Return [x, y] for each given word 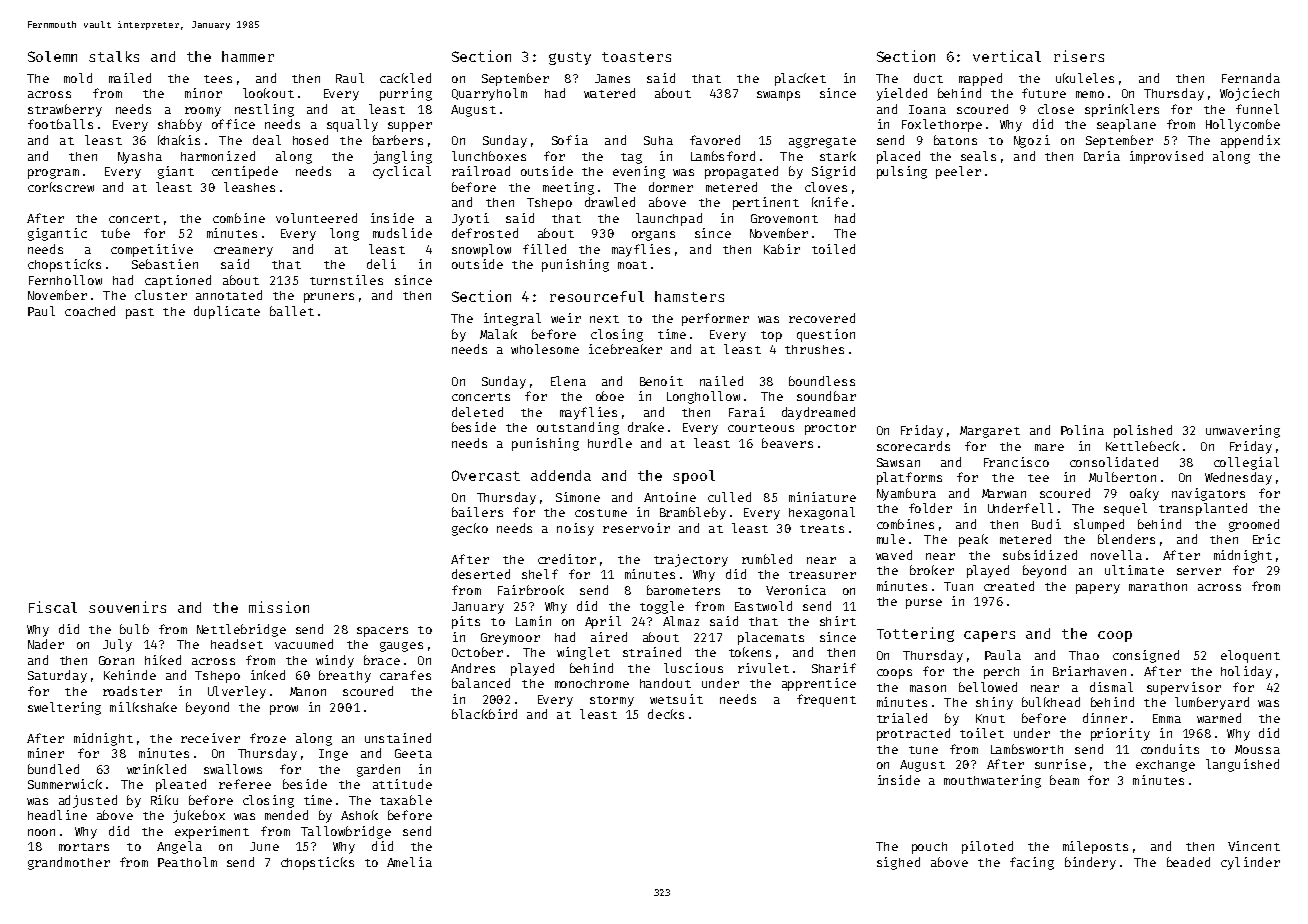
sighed [898, 863]
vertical [1007, 56]
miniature [822, 497]
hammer [248, 56]
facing [1032, 863]
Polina [1082, 430]
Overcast [486, 475]
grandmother [69, 863]
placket [800, 79]
